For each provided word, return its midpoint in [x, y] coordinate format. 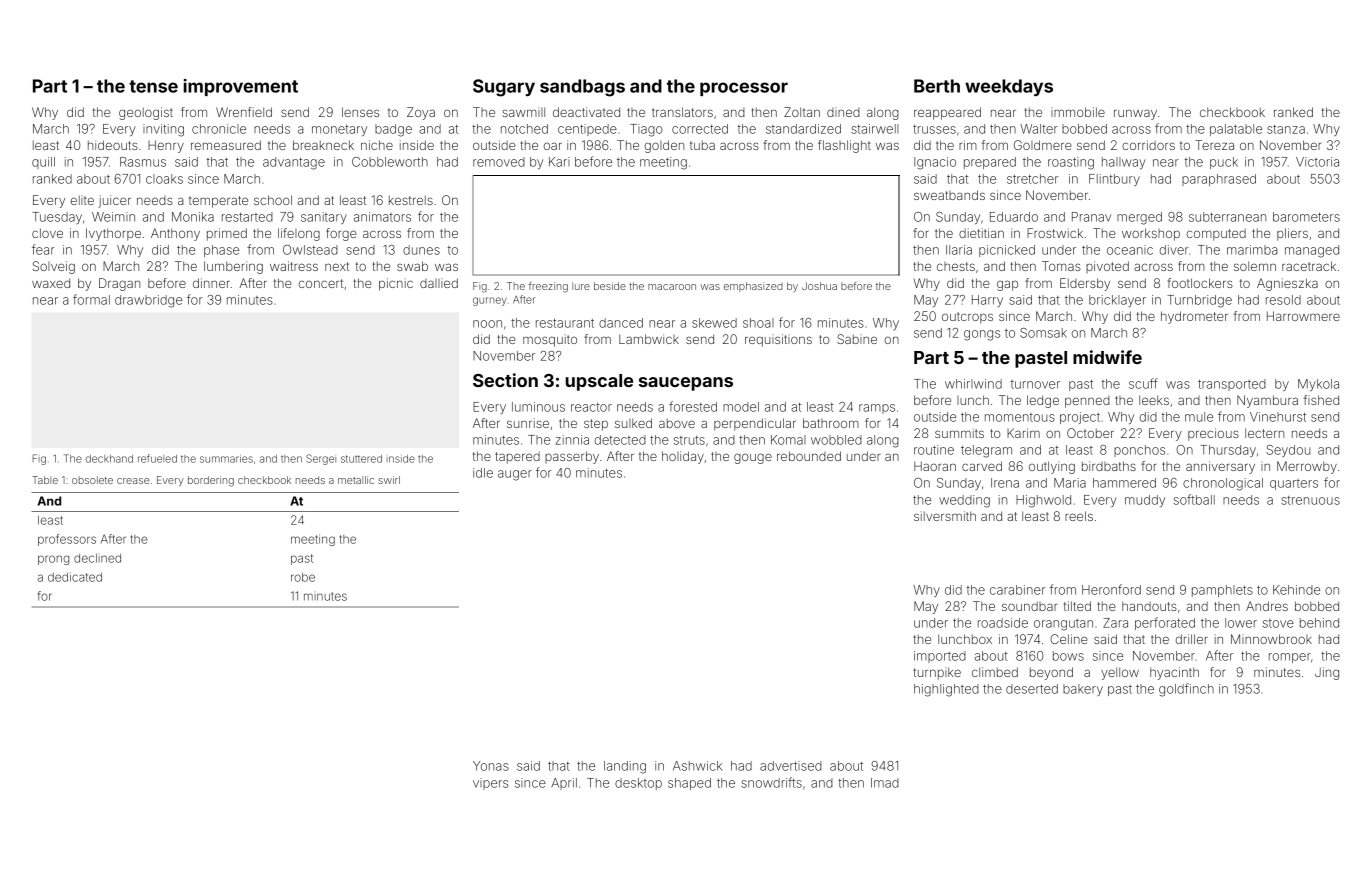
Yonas [491, 766]
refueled [157, 458]
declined [97, 558]
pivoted [1107, 267]
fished [1321, 400]
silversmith [945, 516]
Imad [885, 783]
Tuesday [57, 218]
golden [664, 146]
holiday [683, 457]
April [564, 784]
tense [153, 86]
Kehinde [1296, 590]
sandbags [582, 88]
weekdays [1009, 87]
